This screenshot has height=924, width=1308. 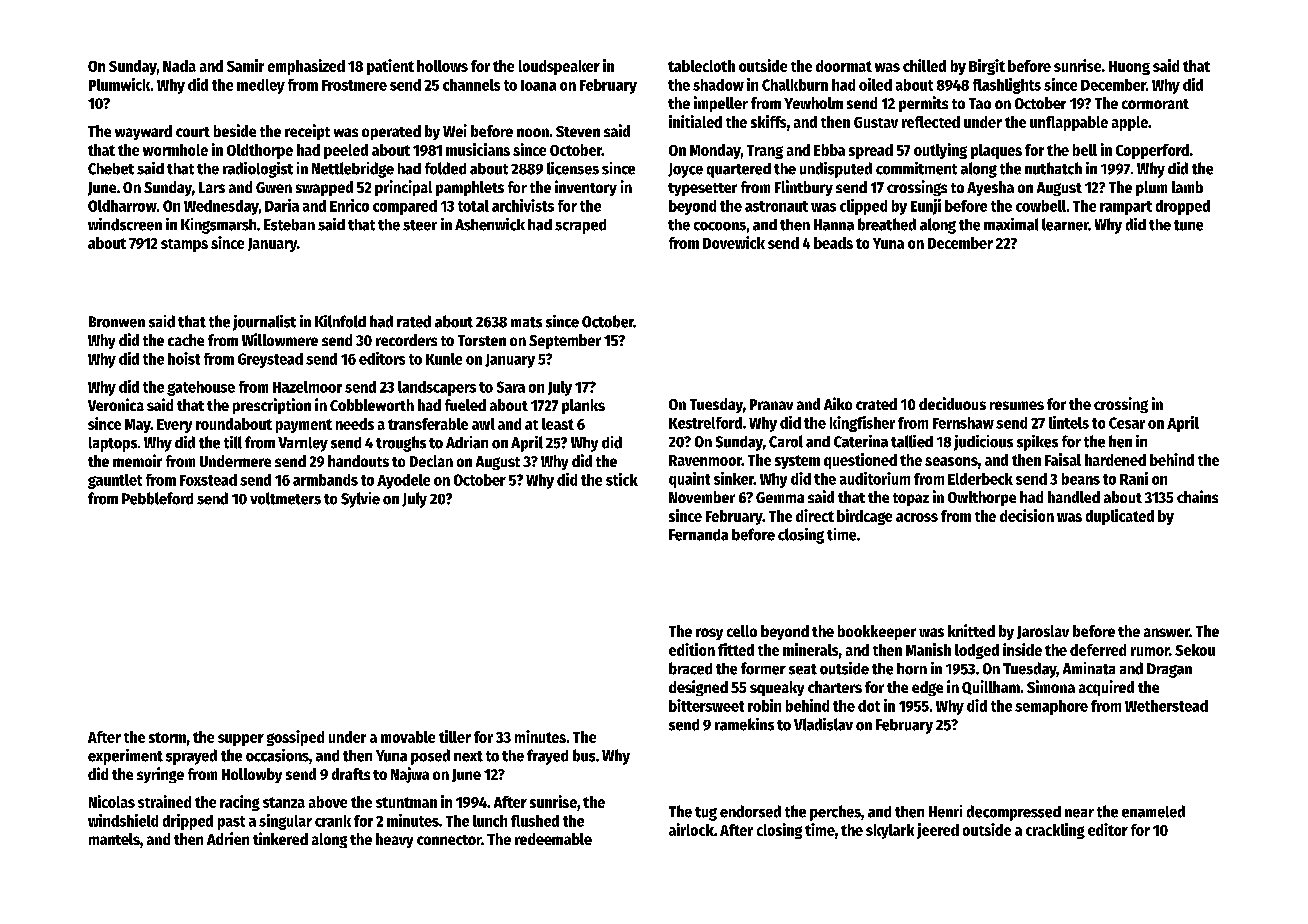 What do you see at coordinates (526, 322) in the screenshot?
I see `mats` at bounding box center [526, 322].
